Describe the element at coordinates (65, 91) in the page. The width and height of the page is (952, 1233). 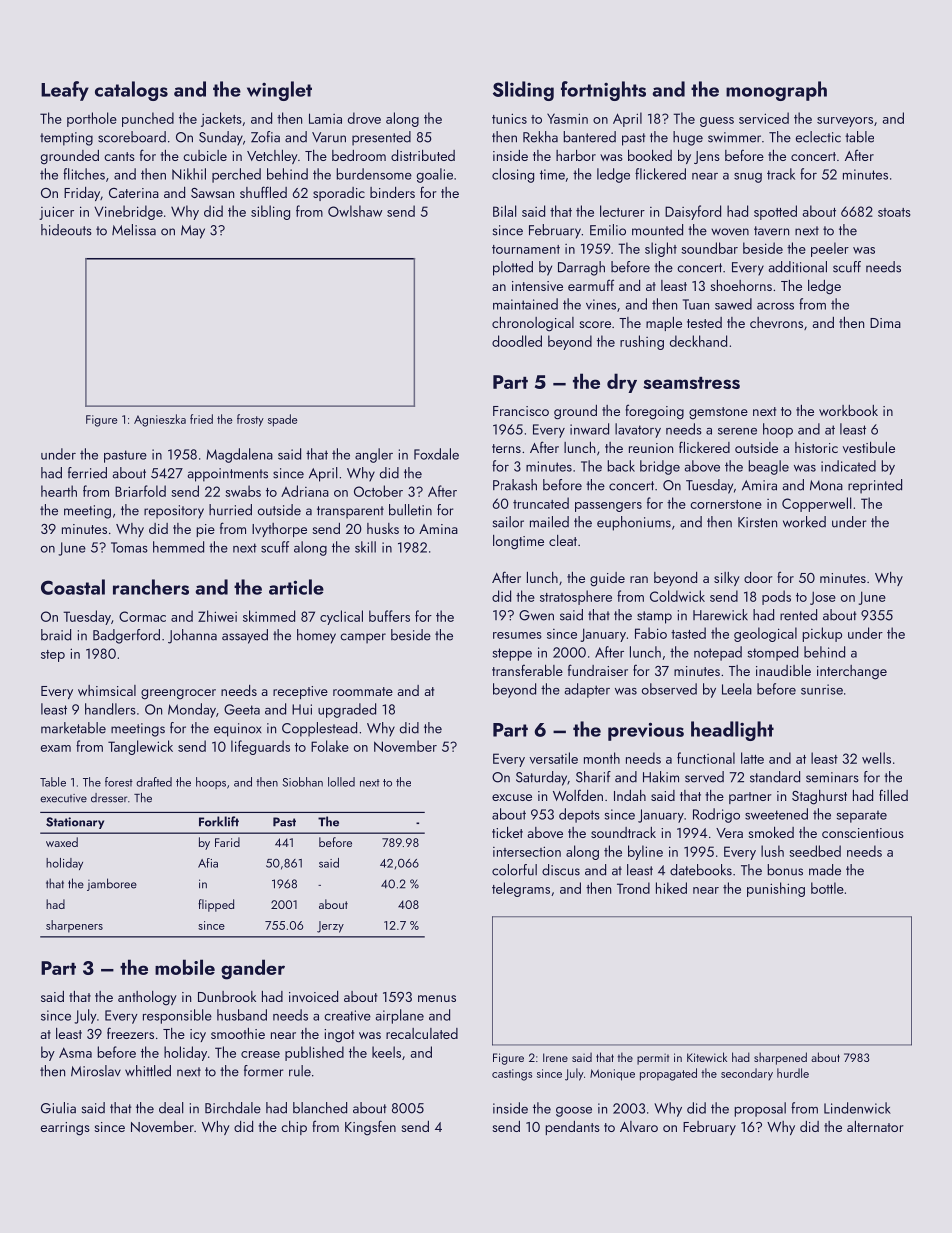
I see `Leafy` at that location.
